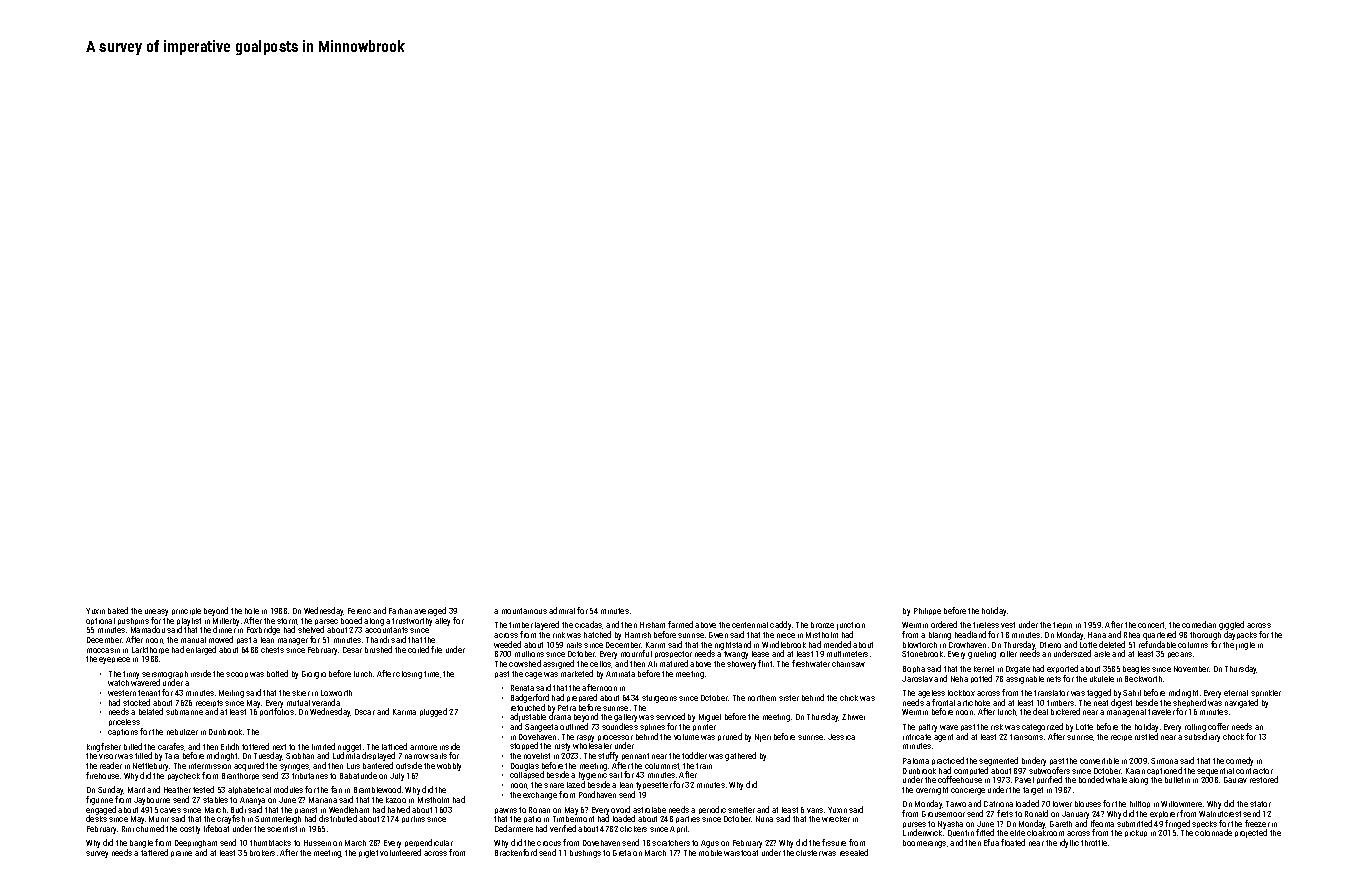  I want to click on Ferenc, so click(359, 611).
